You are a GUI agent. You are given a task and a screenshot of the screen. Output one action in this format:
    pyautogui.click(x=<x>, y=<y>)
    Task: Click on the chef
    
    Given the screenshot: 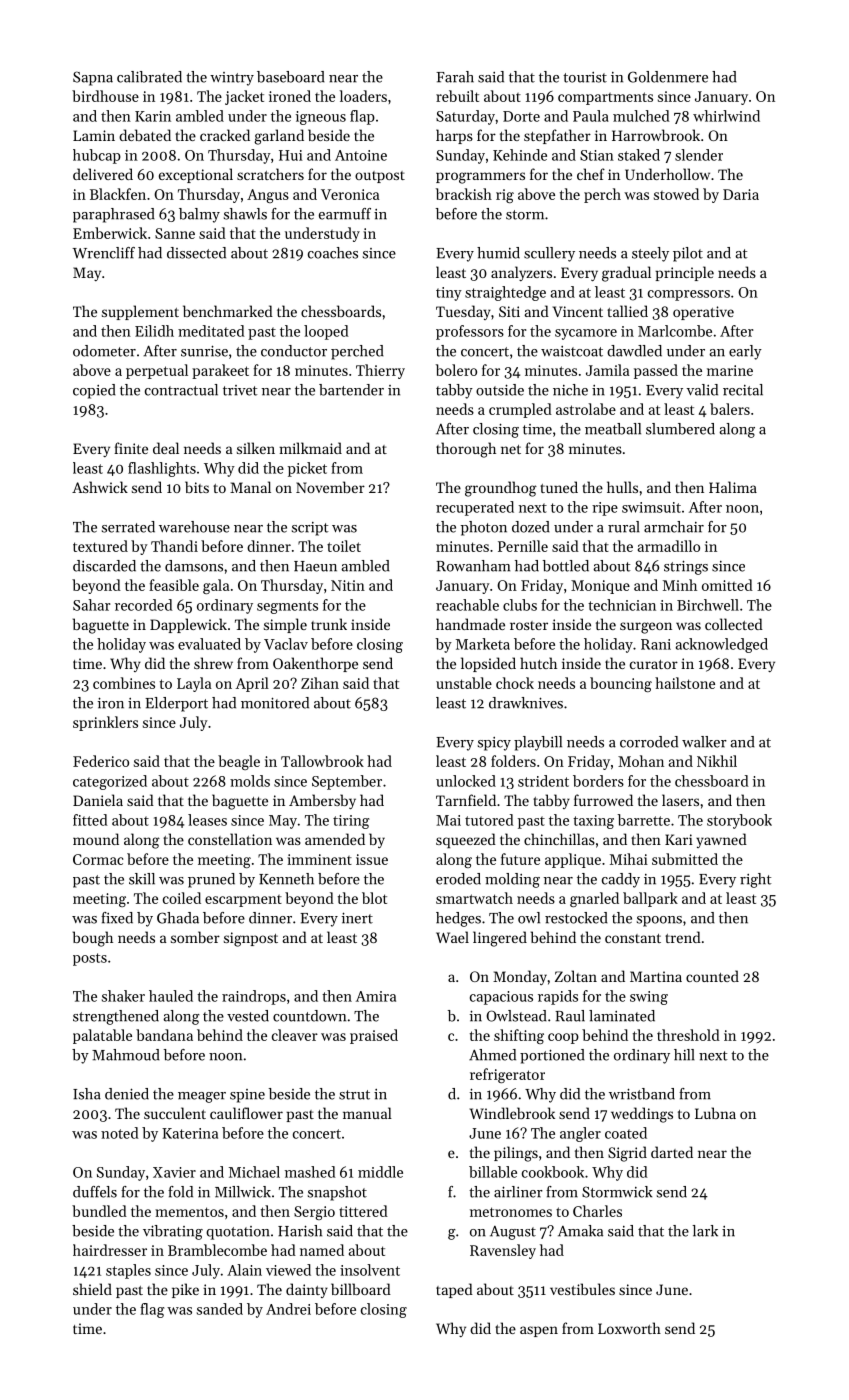 What is the action you would take?
    pyautogui.click(x=591, y=174)
